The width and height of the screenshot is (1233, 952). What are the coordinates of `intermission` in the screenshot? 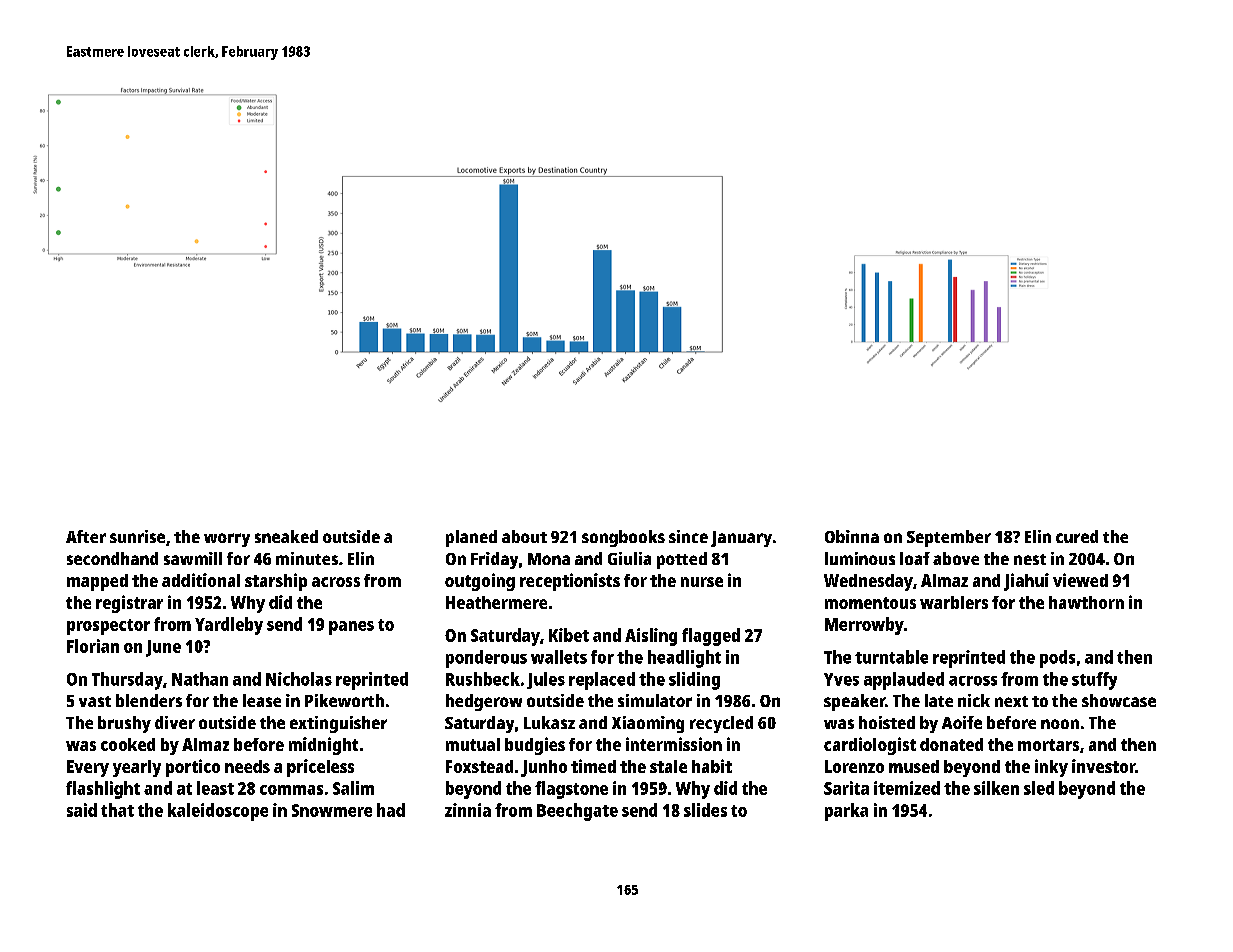 It's located at (674, 744).
